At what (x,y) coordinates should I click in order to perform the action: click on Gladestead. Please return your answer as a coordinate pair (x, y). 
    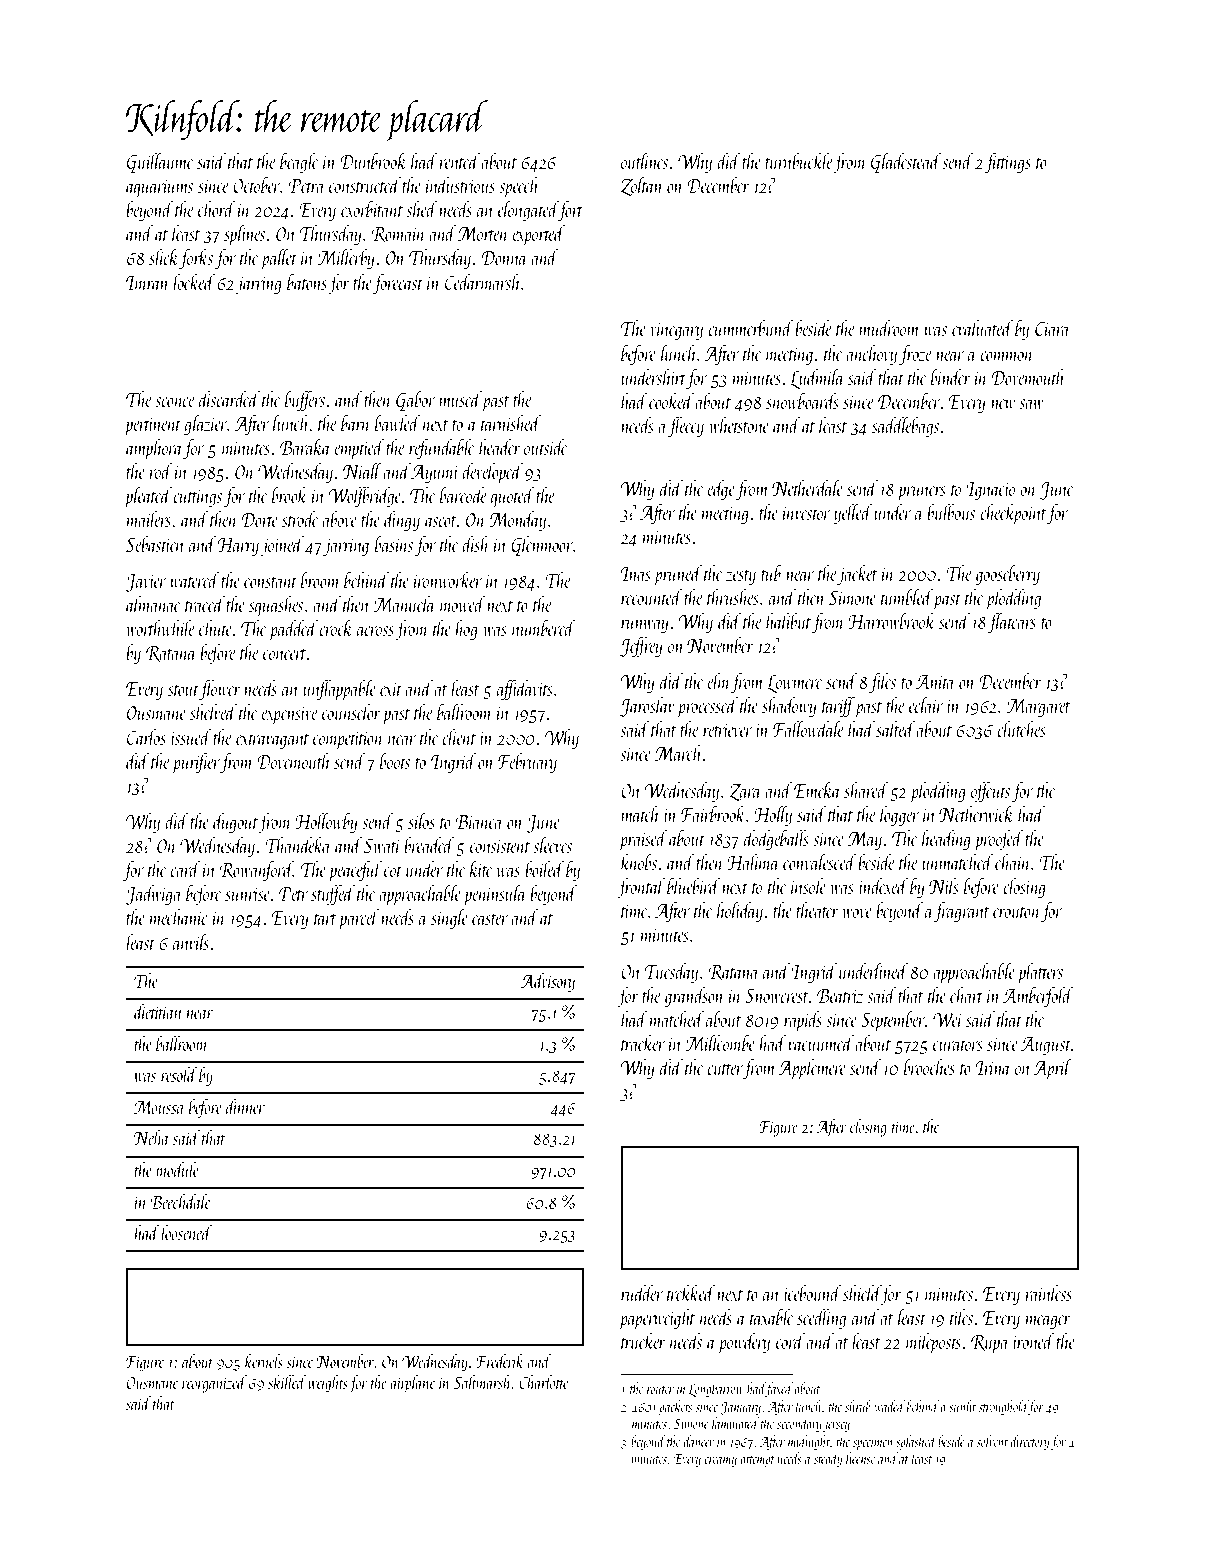
    Looking at the image, I should click on (906, 163).
